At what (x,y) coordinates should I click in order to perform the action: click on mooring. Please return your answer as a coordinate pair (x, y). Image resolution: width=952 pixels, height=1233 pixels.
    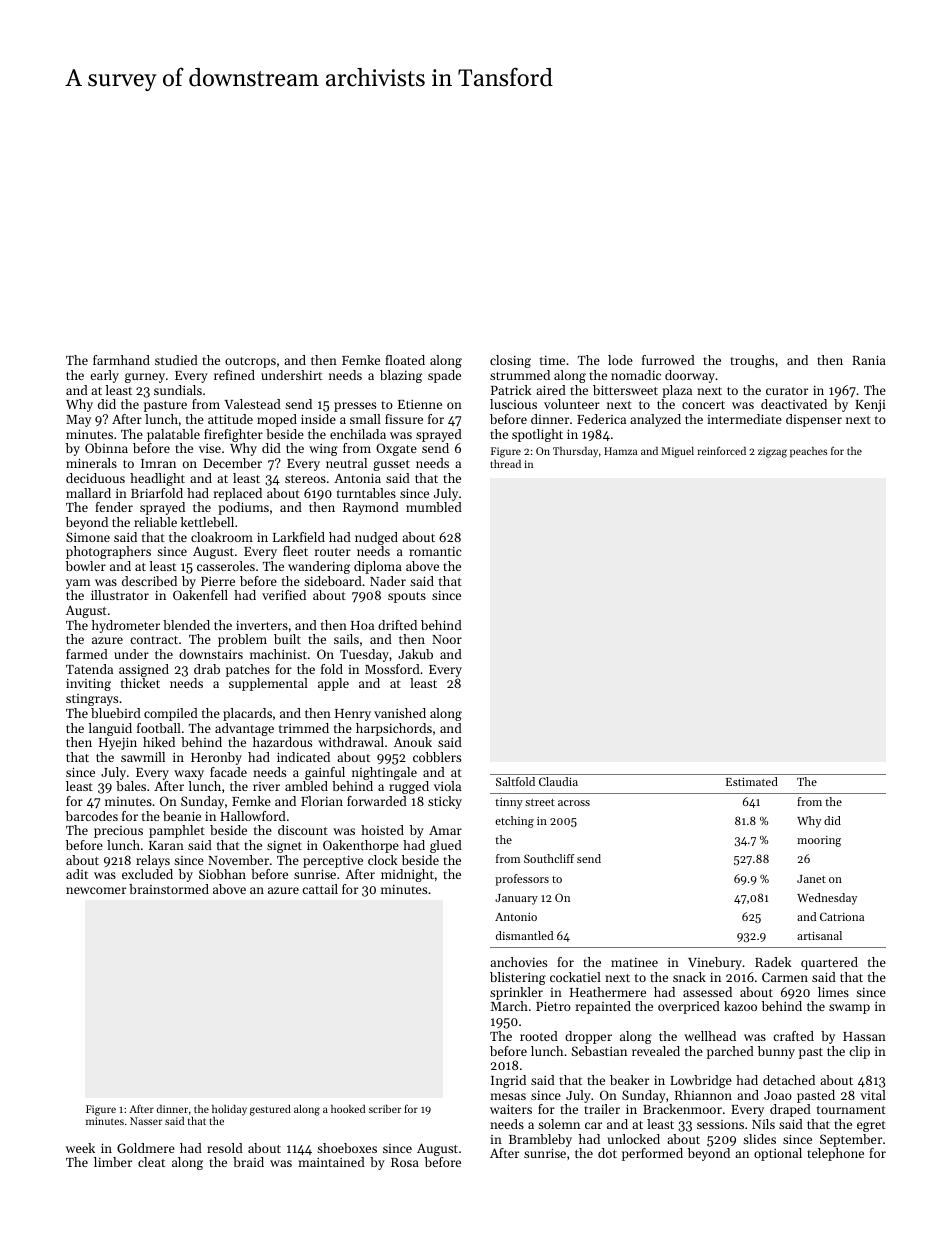
    Looking at the image, I should click on (819, 841).
